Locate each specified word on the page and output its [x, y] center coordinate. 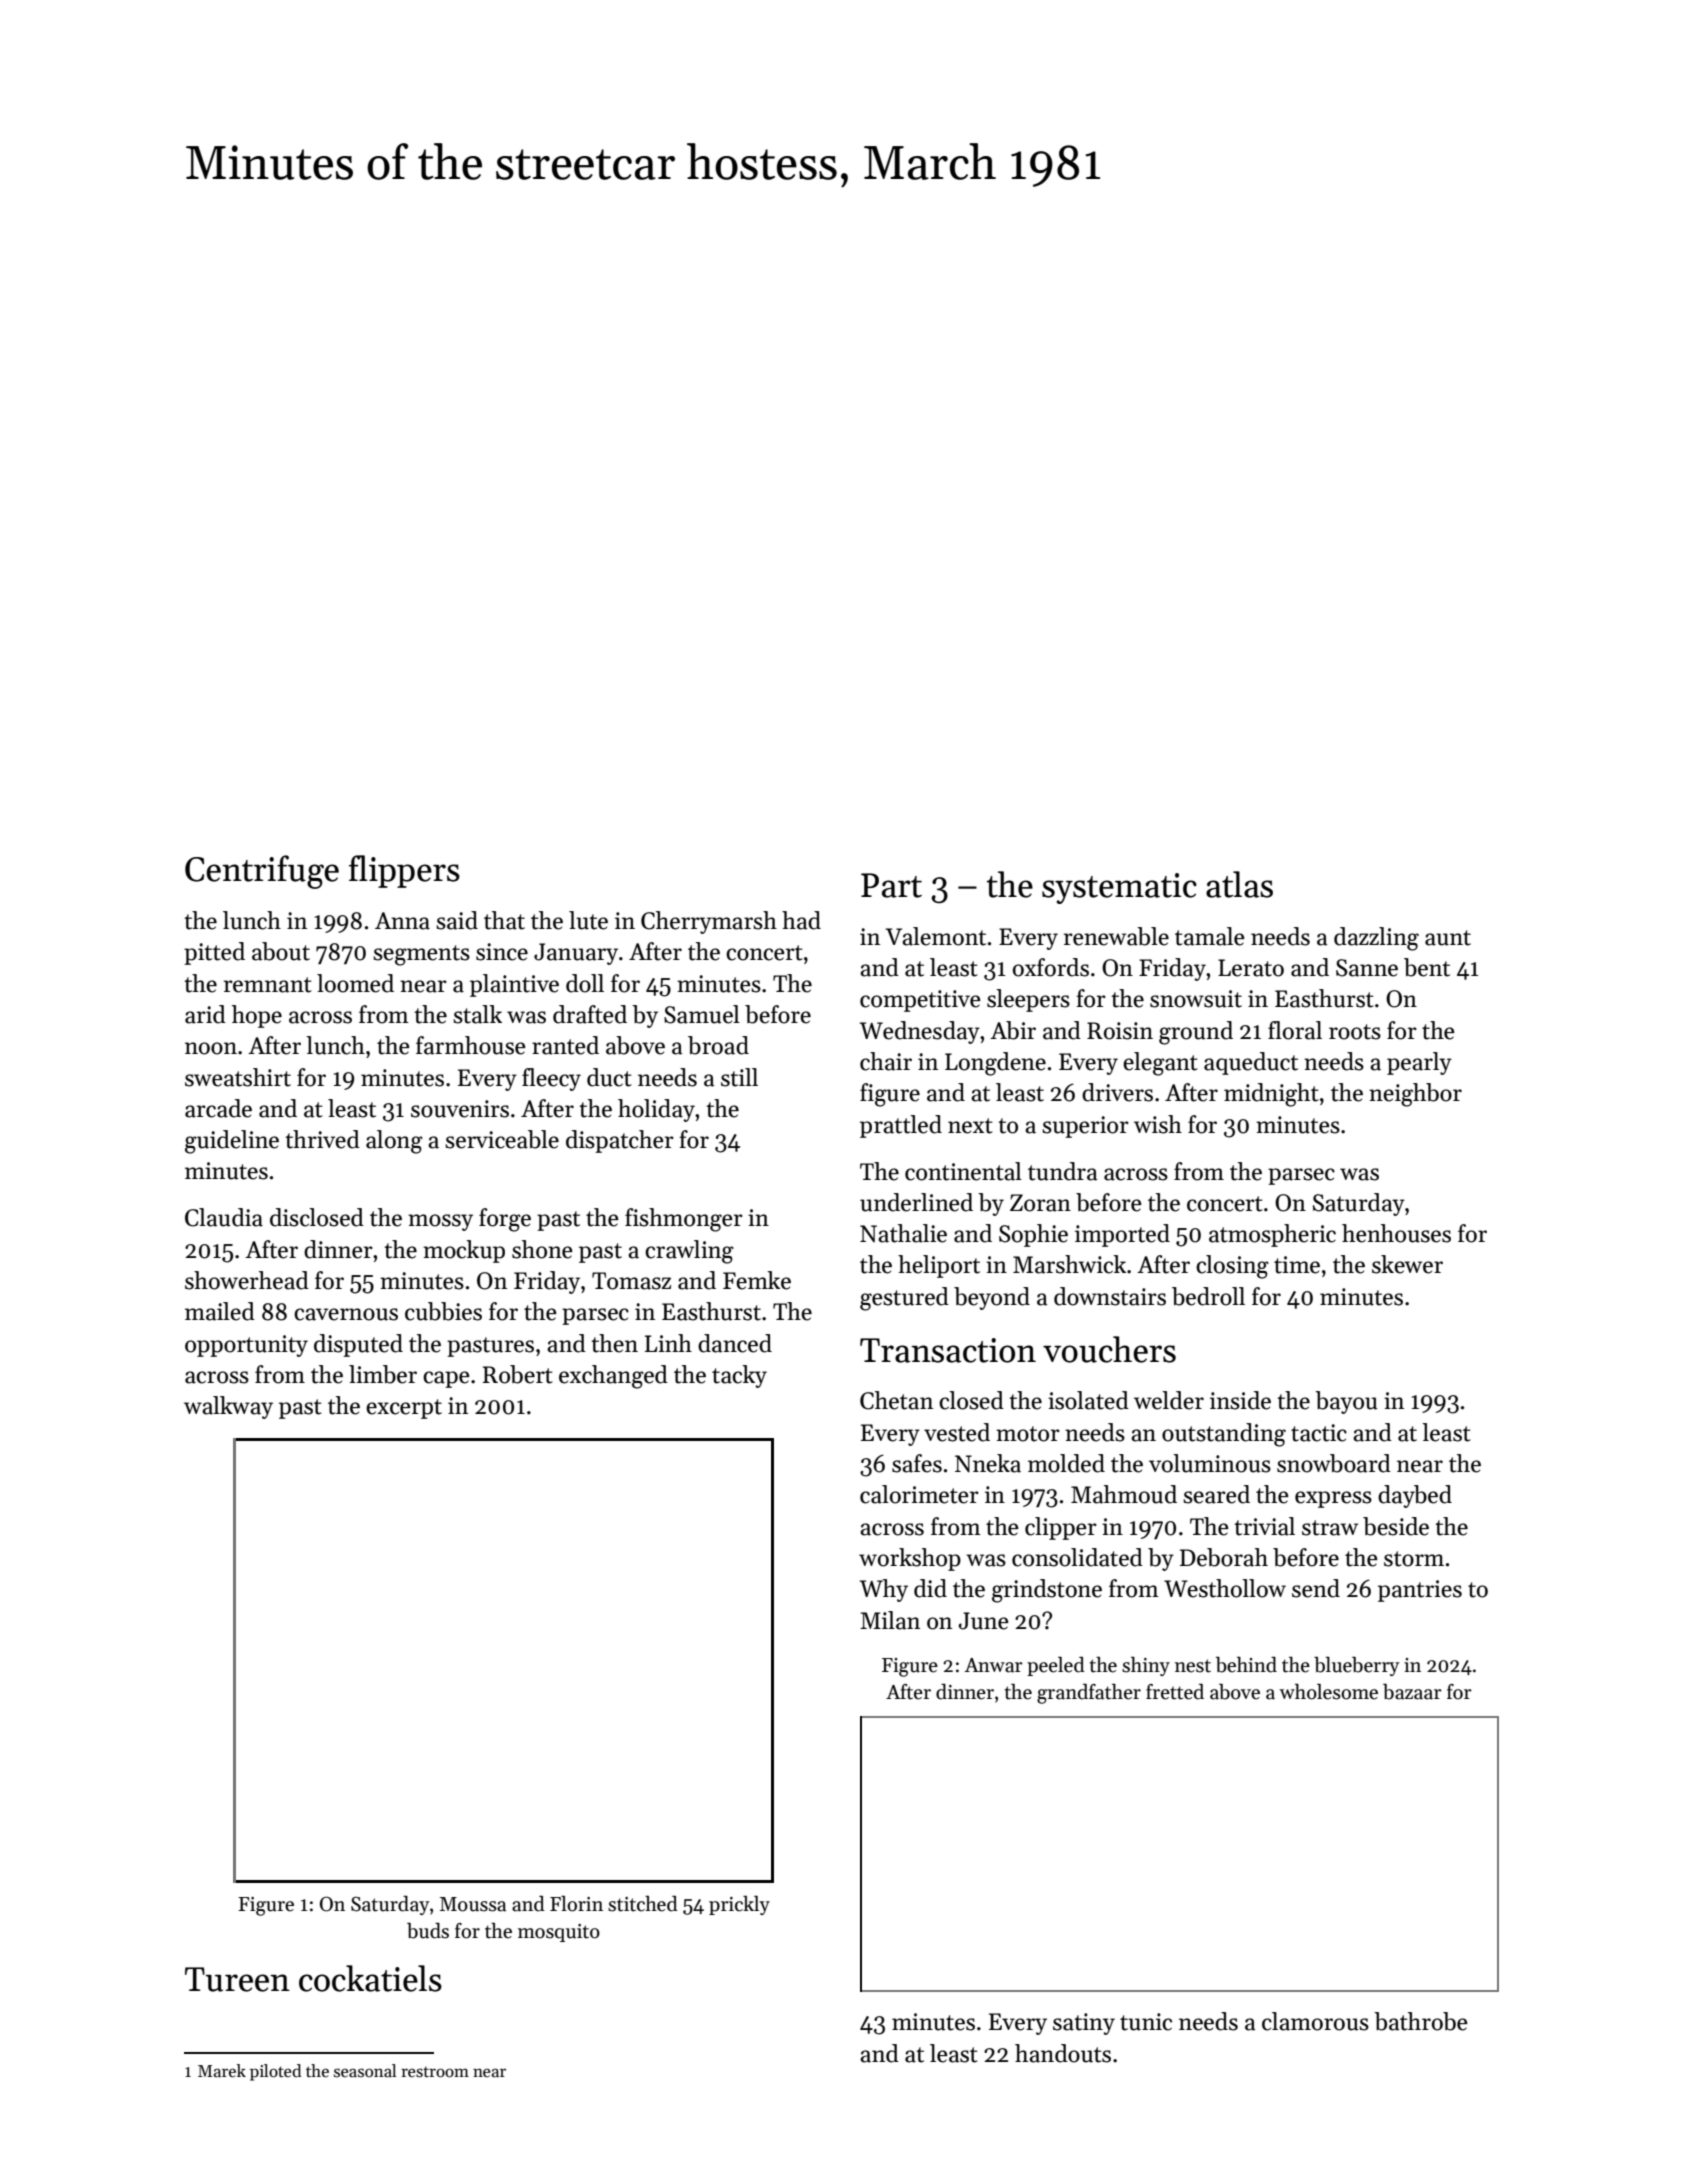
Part [891, 885]
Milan [890, 1620]
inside [1240, 1400]
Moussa [473, 1904]
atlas [1239, 884]
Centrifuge [262, 872]
